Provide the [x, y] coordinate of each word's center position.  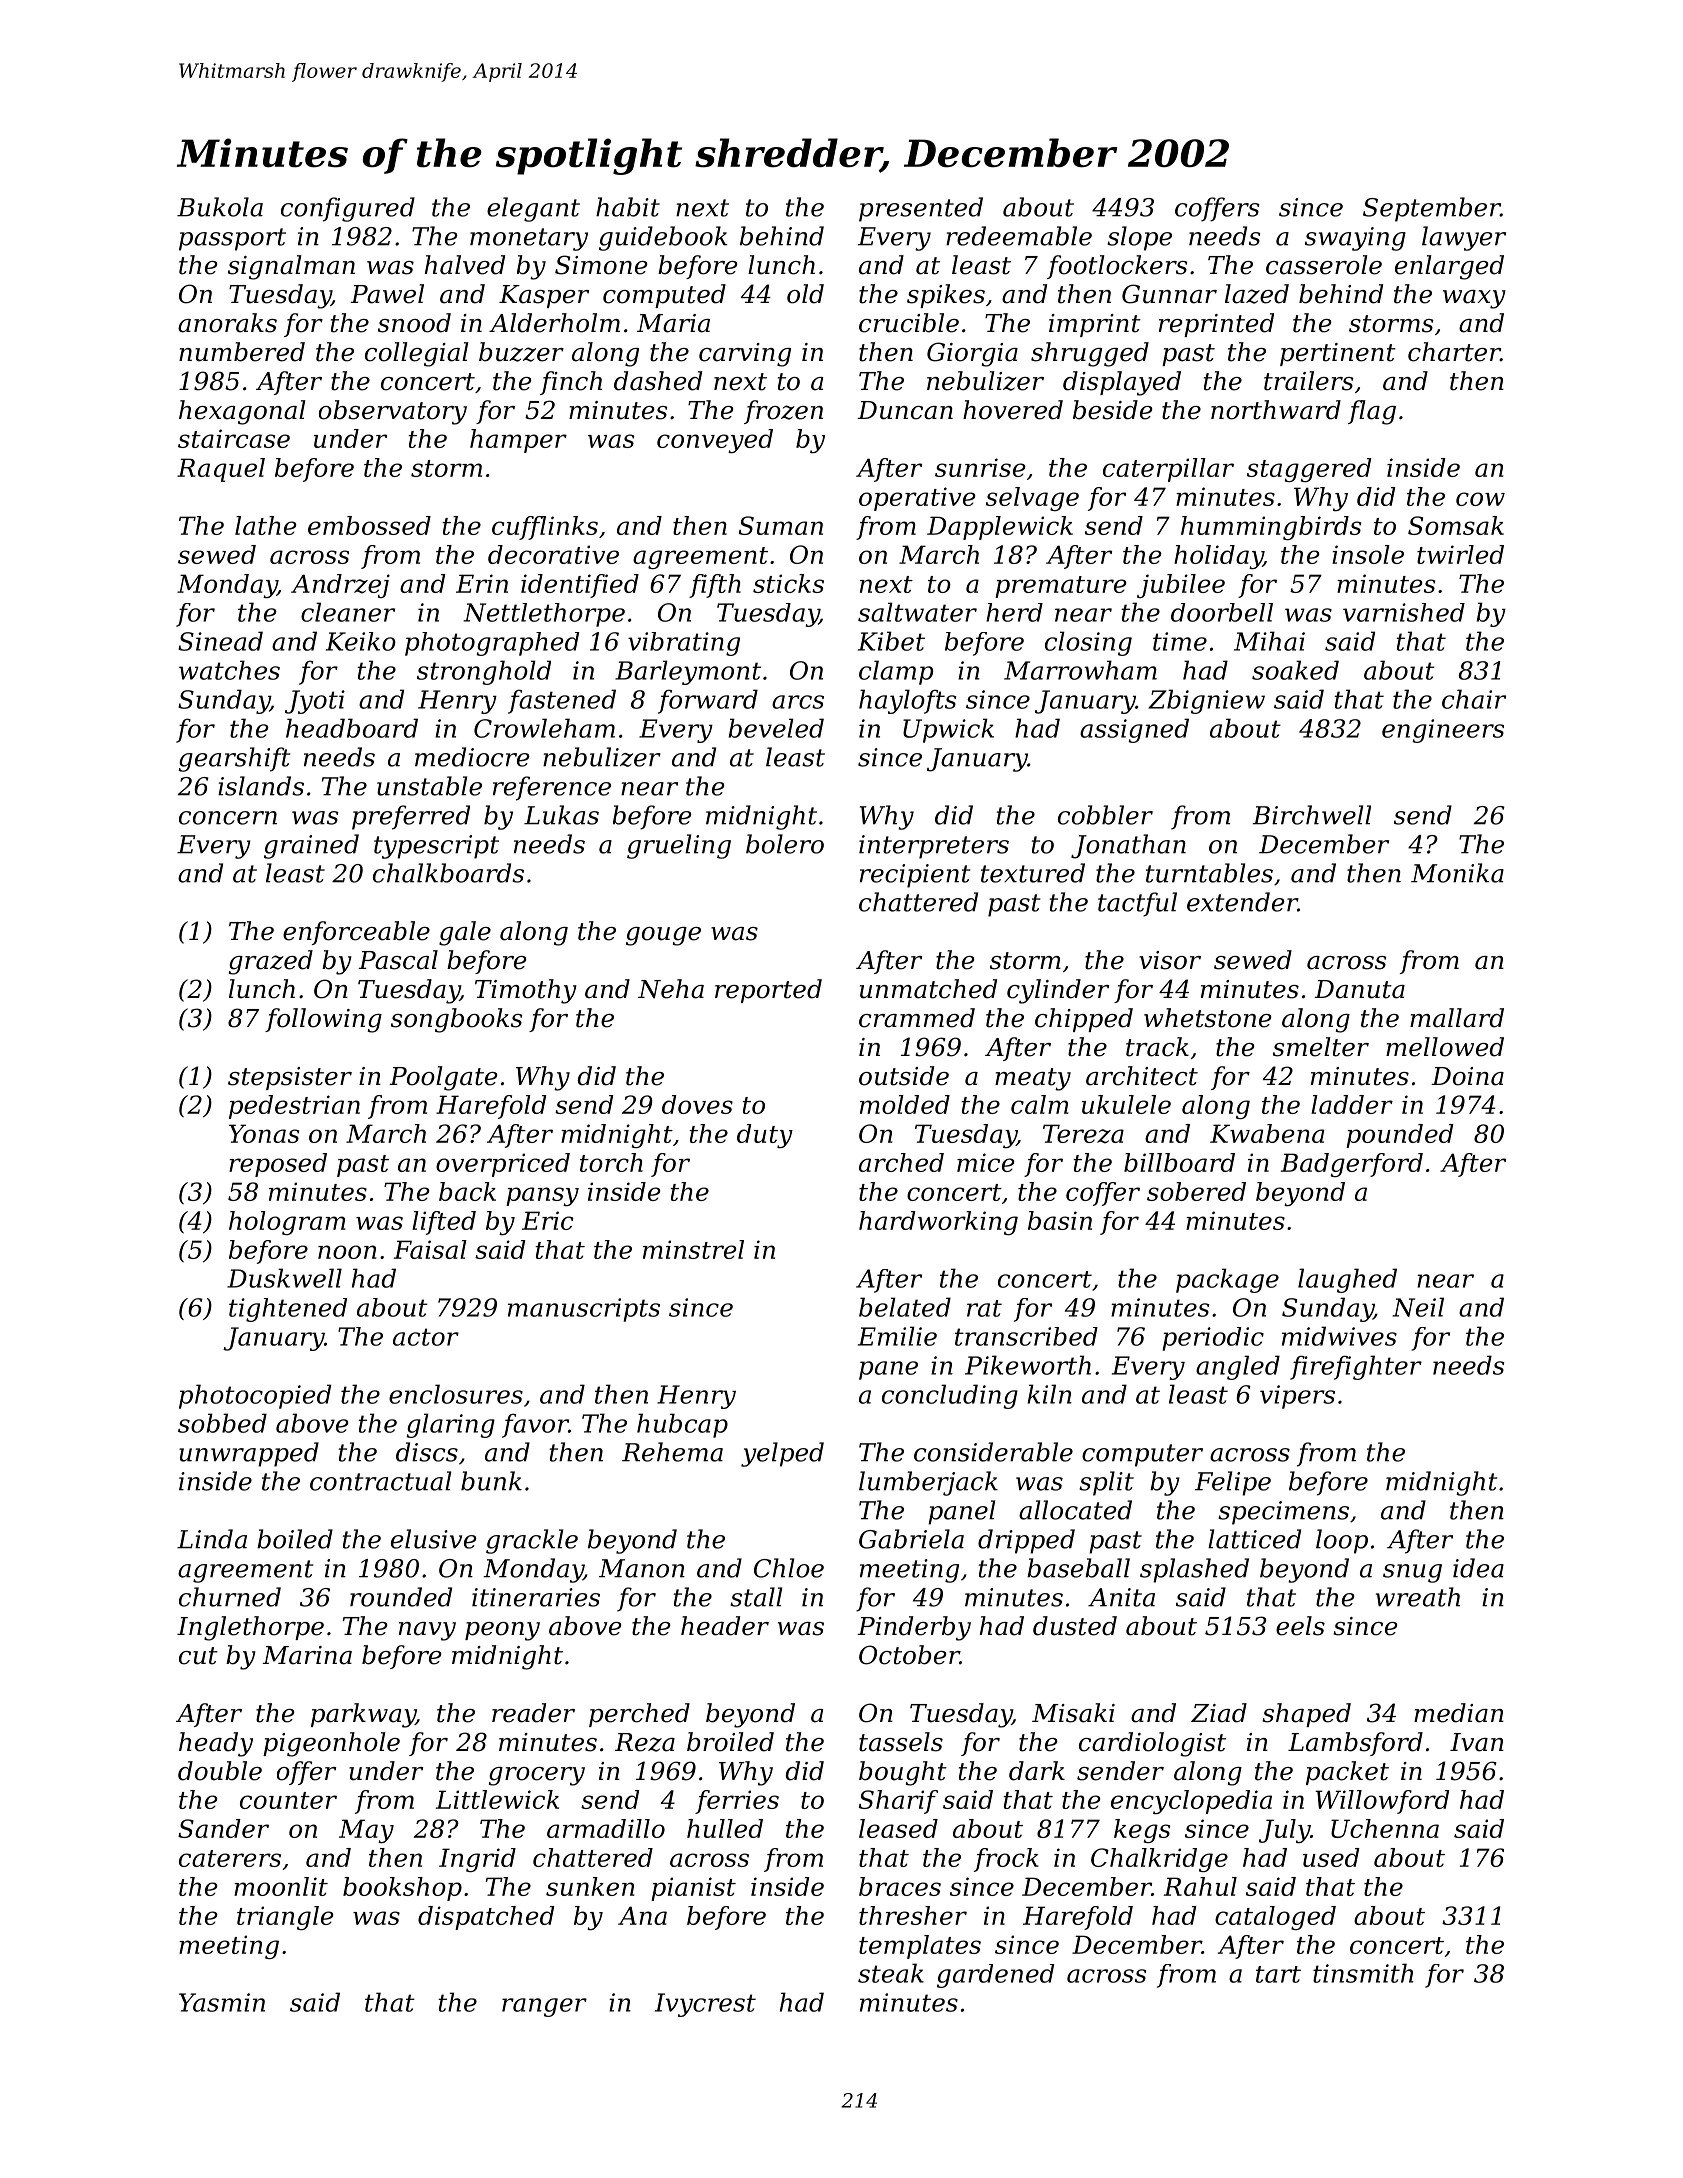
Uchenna [1385, 1828]
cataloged [1275, 1918]
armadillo [606, 1828]
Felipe [1233, 1483]
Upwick [948, 730]
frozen [783, 412]
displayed [1122, 383]
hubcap [682, 1425]
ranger [544, 2007]
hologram [287, 1223]
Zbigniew [1206, 701]
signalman [291, 267]
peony [502, 1631]
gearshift [234, 759]
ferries [737, 1802]
